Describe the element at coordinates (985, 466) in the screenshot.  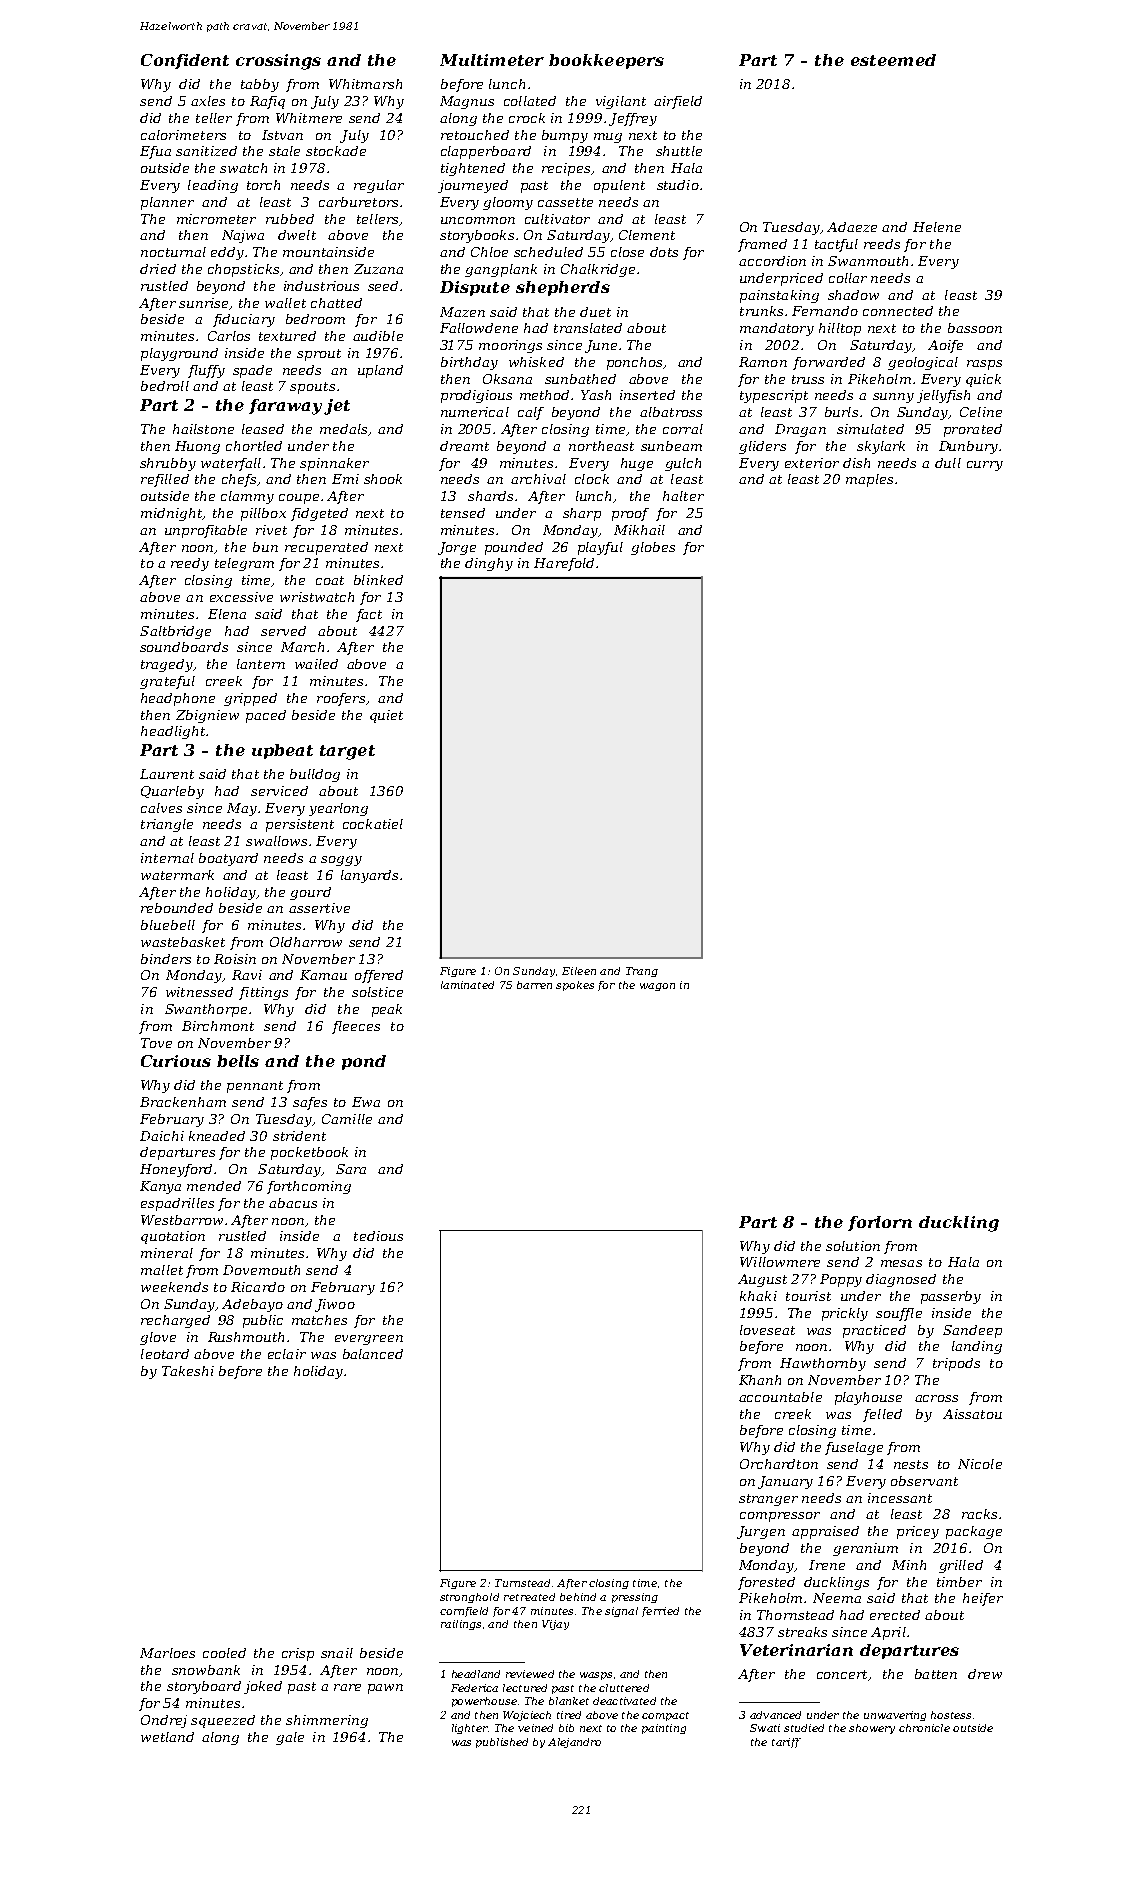
I see `curry` at that location.
